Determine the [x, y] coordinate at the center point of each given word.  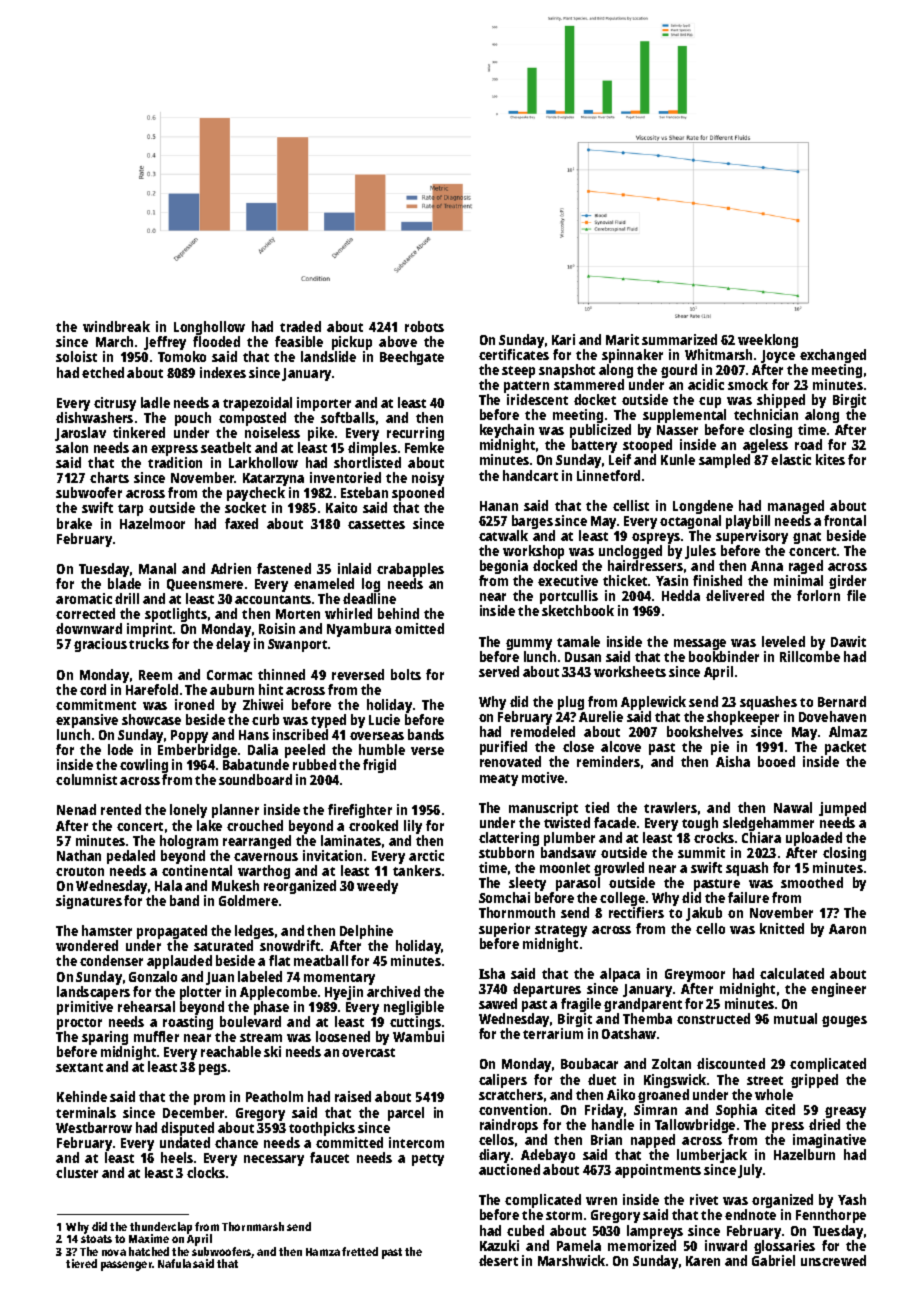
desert [498, 1260]
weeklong [768, 341]
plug [571, 703]
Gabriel [773, 1260]
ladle [155, 402]
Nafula [174, 1263]
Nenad [76, 809]
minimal [798, 580]
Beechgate [412, 358]
